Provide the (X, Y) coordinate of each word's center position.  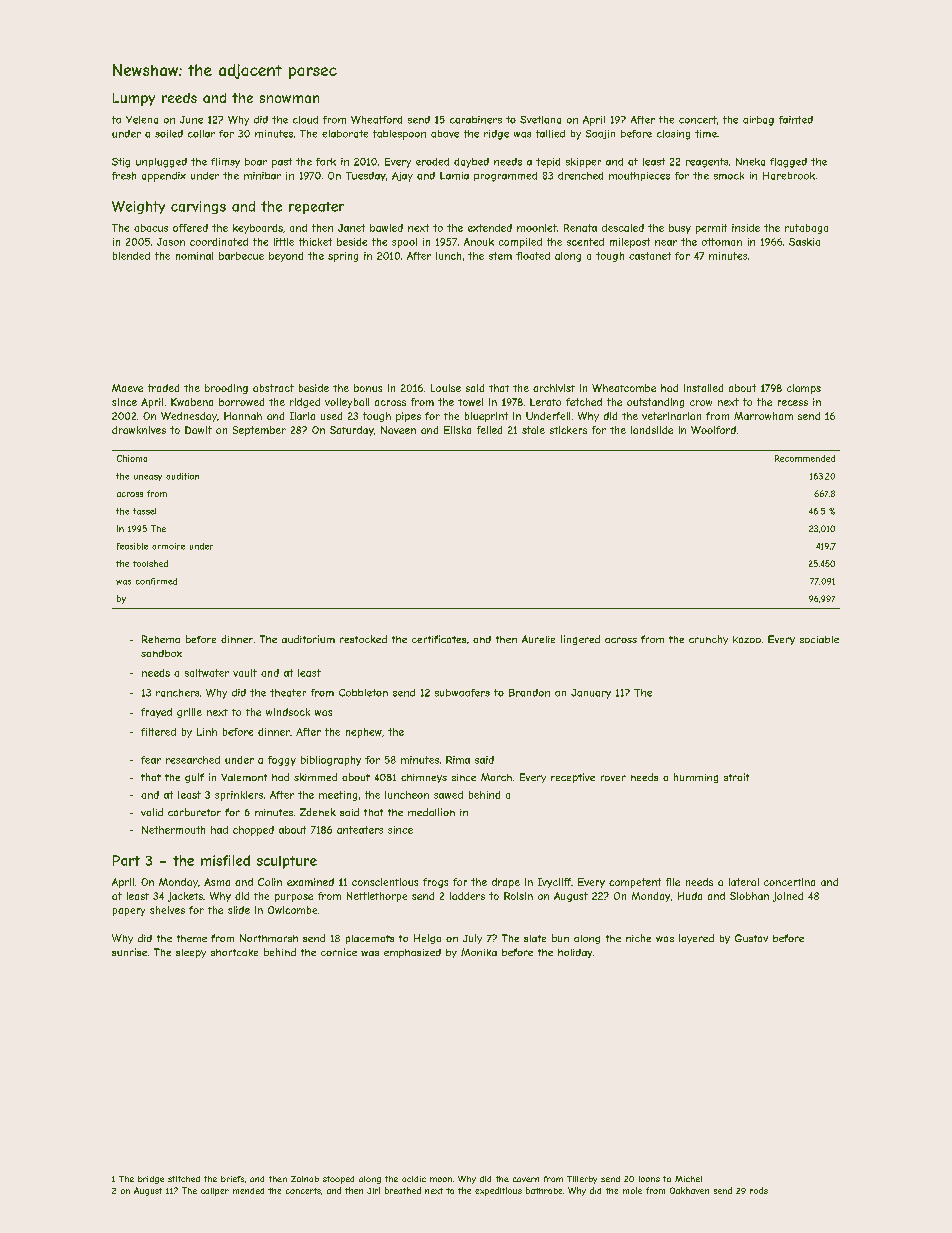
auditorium (308, 639)
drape (506, 883)
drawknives (139, 430)
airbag (758, 121)
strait (736, 777)
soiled (169, 134)
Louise (446, 388)
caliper (215, 1192)
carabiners (476, 120)
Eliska (457, 430)
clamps (804, 389)
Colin (270, 882)
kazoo (747, 639)
